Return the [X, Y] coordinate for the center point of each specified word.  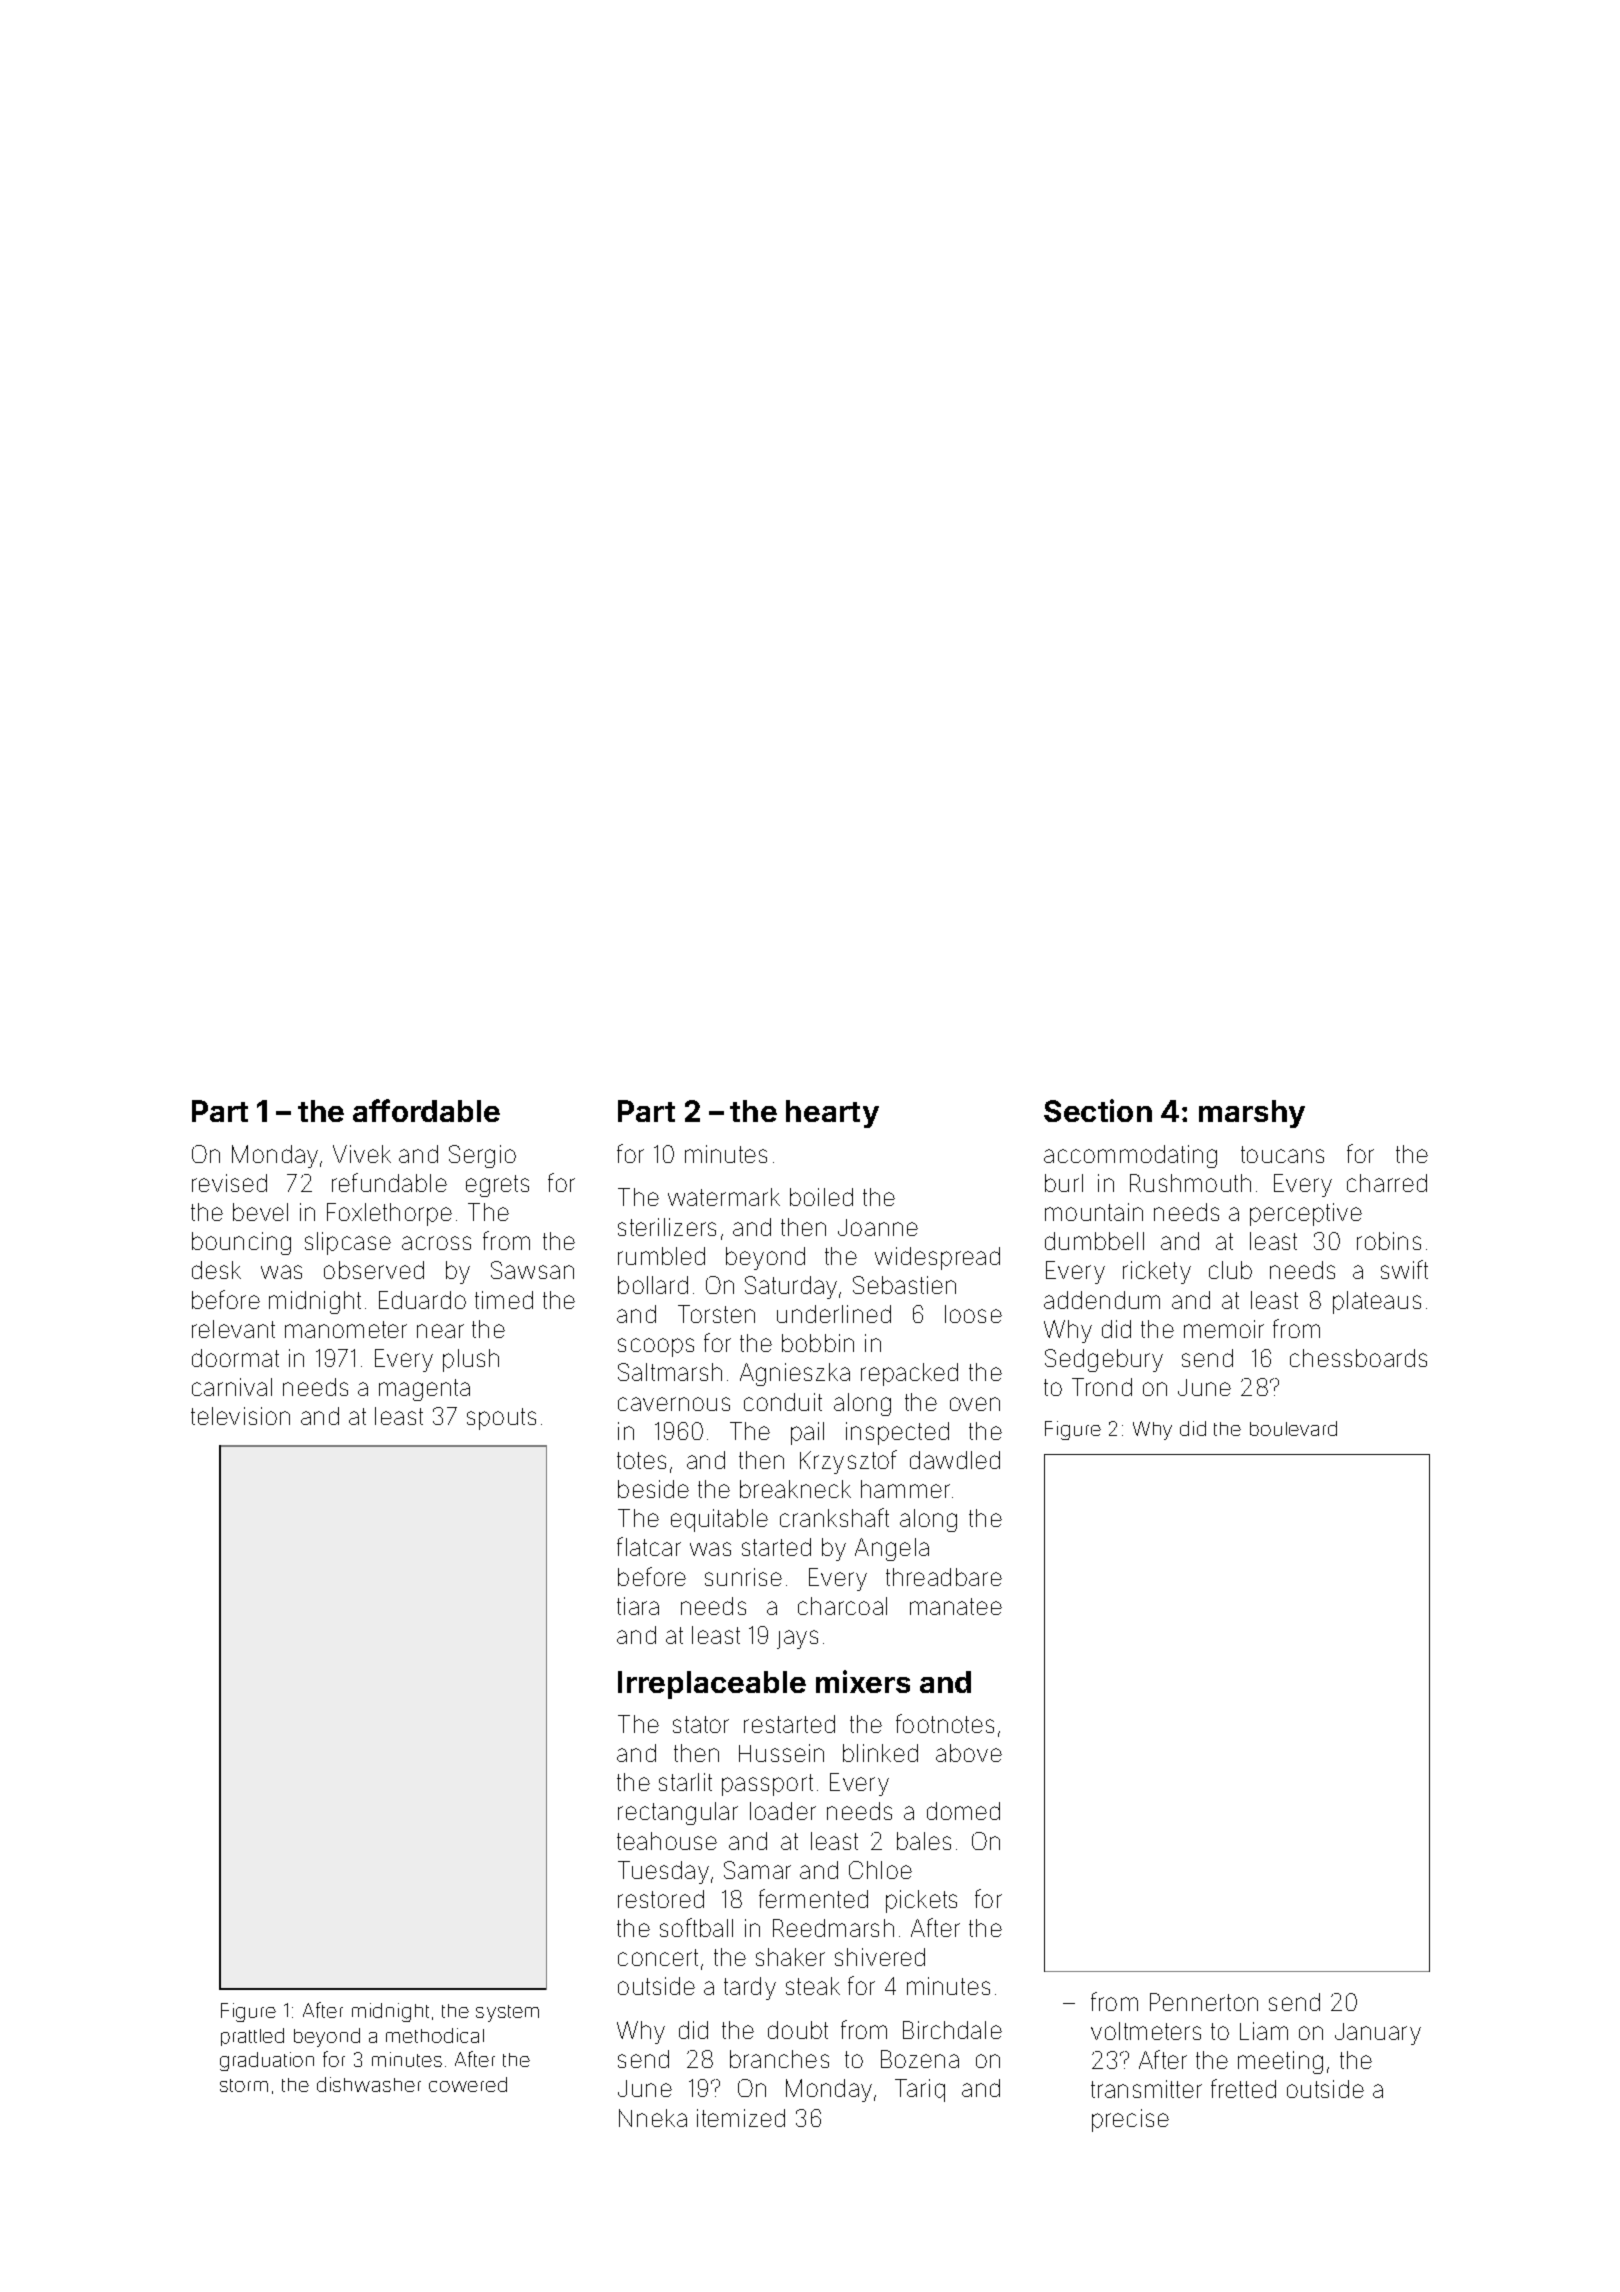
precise [1130, 2120]
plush [471, 1360]
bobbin [818, 1343]
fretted [1243, 2088]
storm [244, 2085]
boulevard [1293, 1428]
